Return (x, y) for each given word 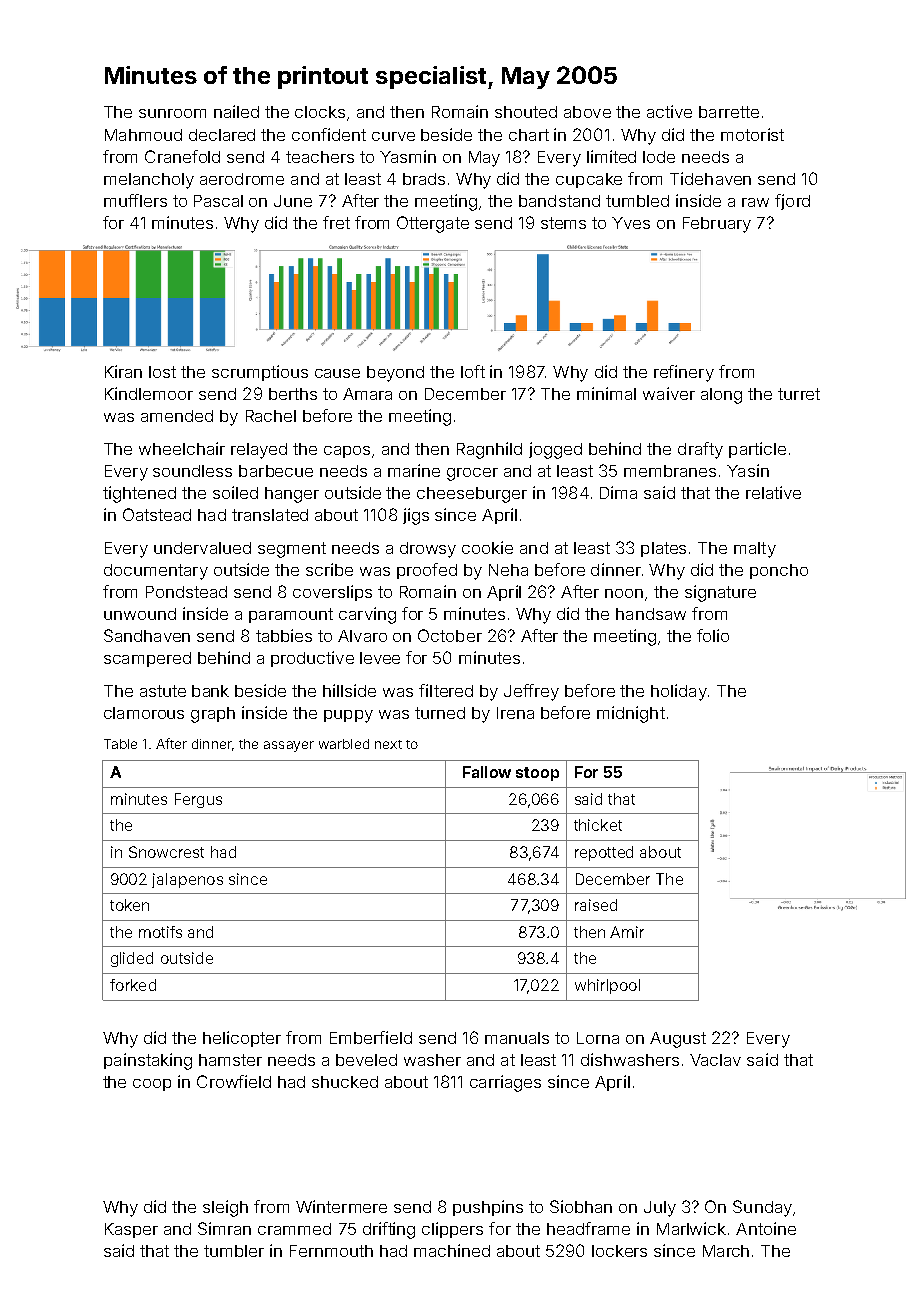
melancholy (149, 181)
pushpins (488, 1208)
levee (380, 658)
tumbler (234, 1251)
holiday (679, 692)
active (669, 111)
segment (292, 550)
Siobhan (581, 1206)
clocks (320, 112)
